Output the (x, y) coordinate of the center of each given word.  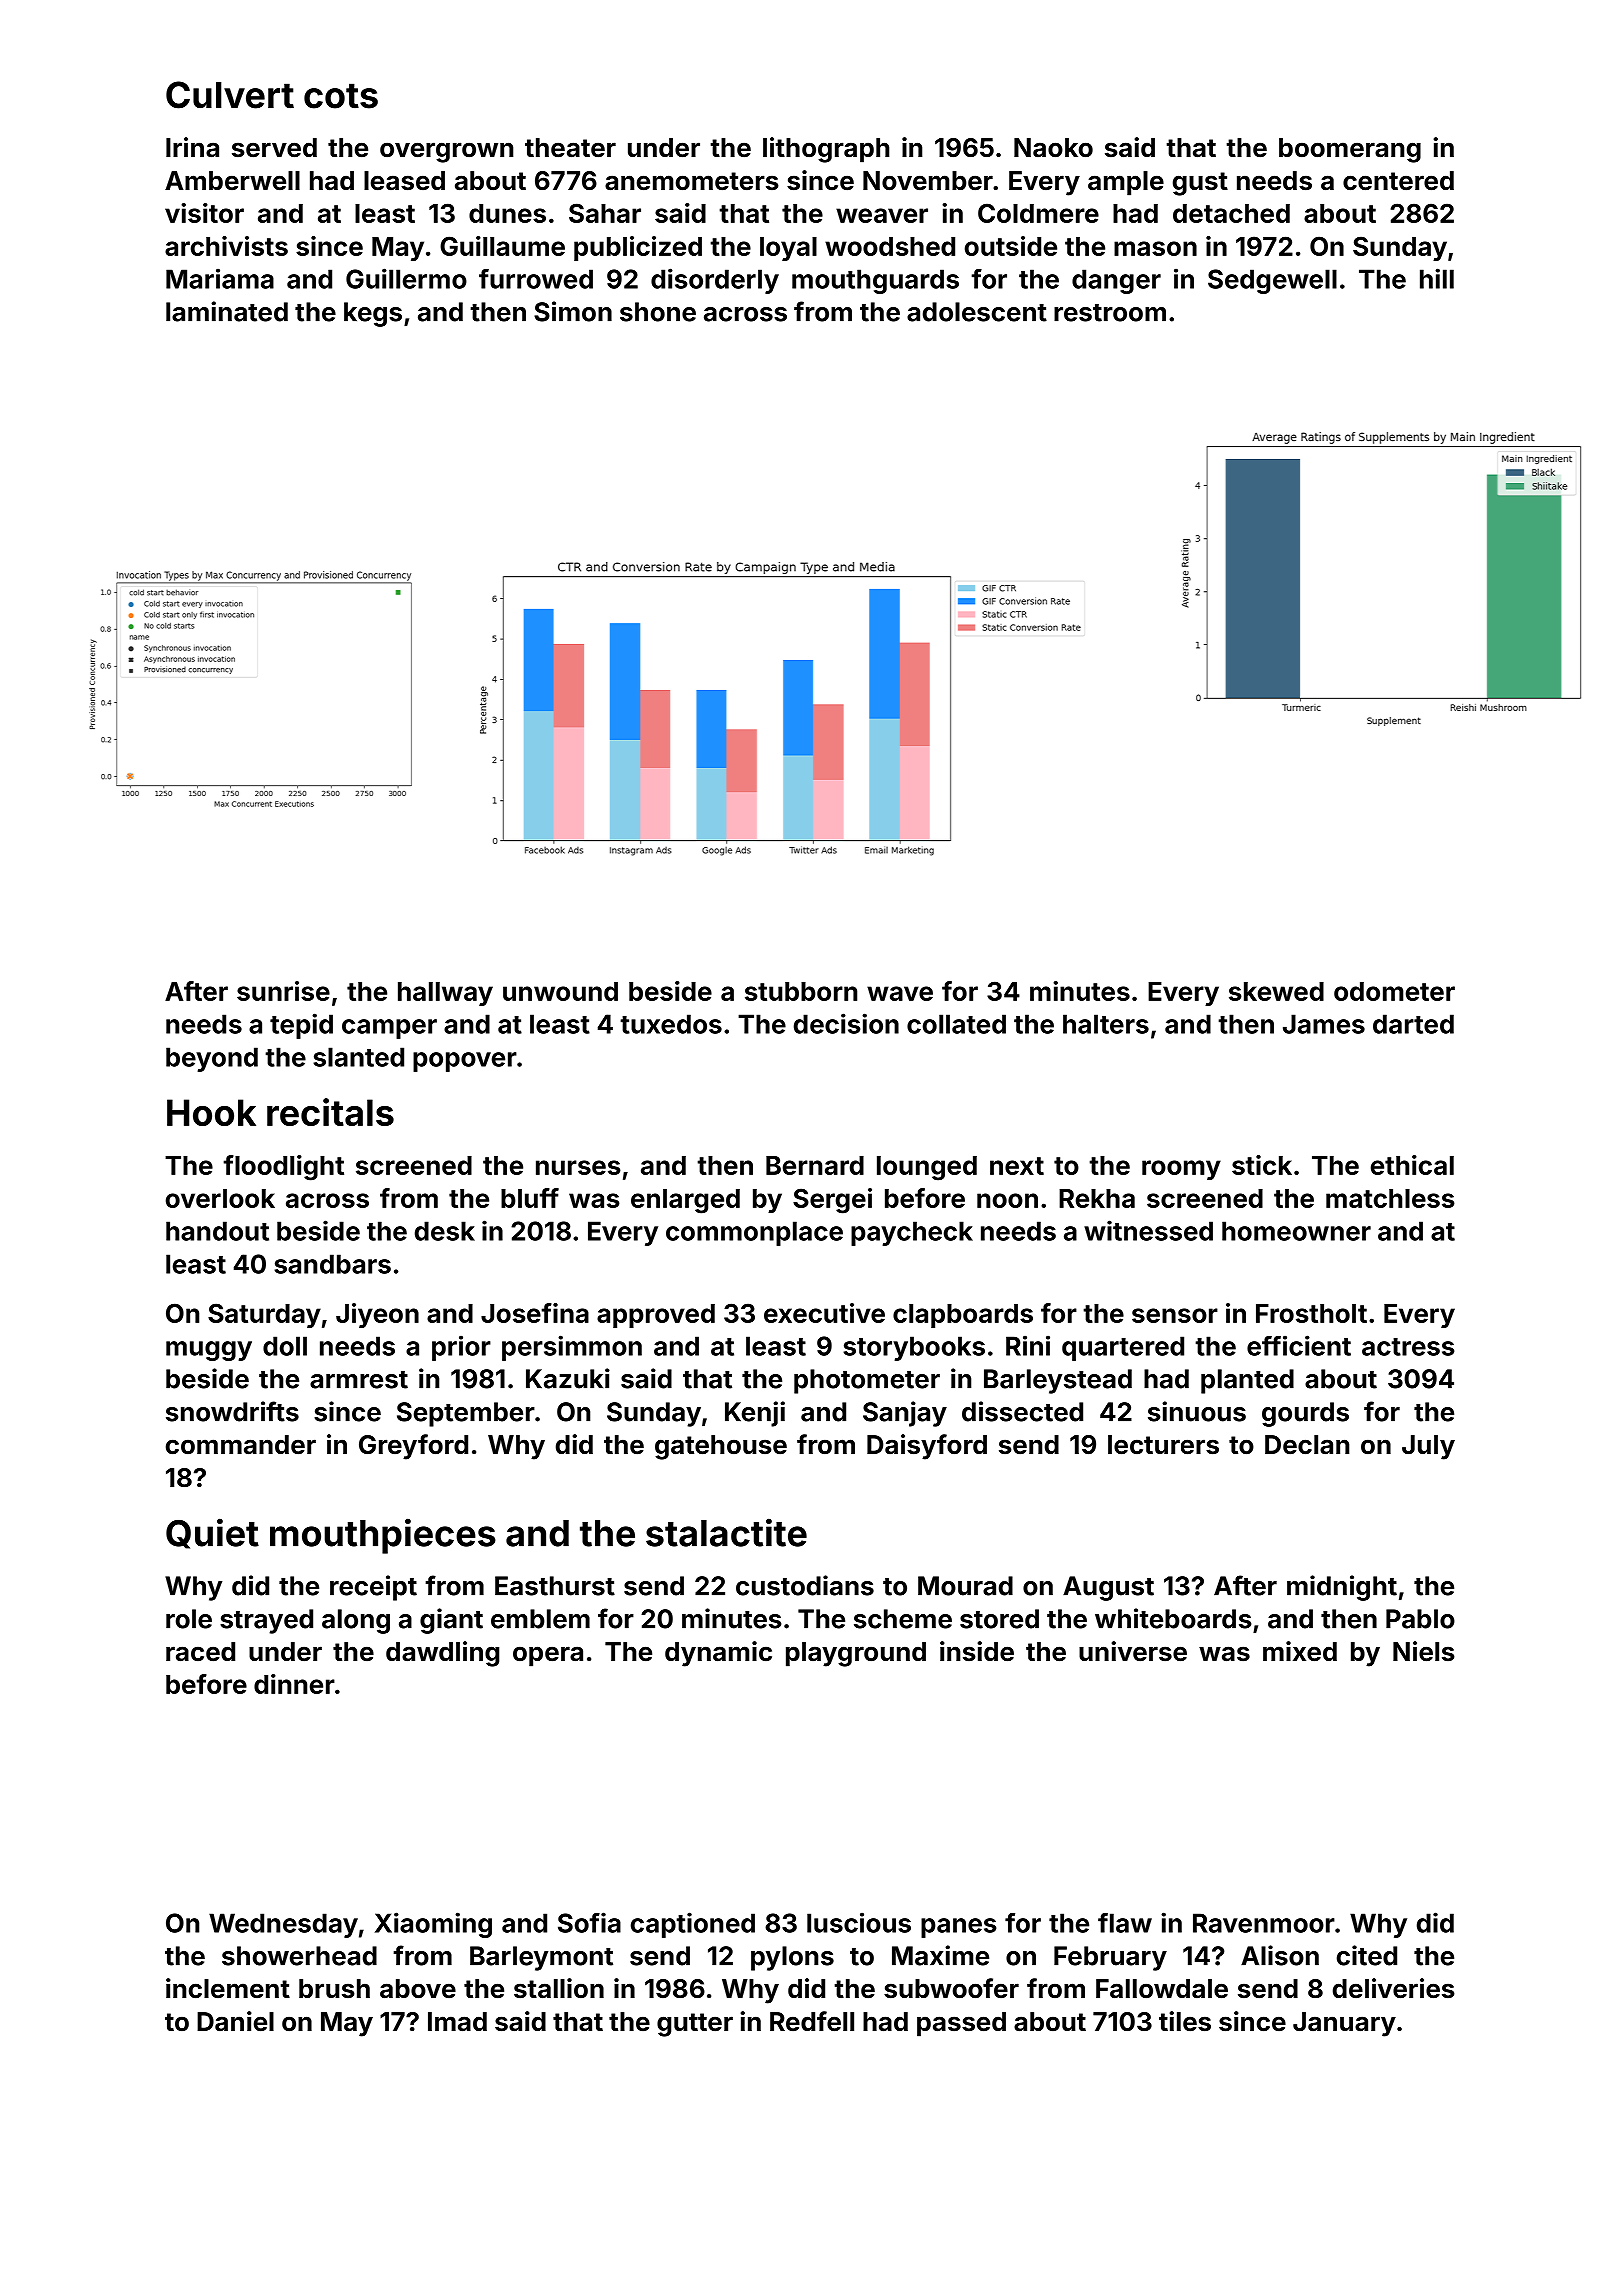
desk (445, 1231)
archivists (226, 246)
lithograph (826, 150)
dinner (294, 1684)
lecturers (1163, 1445)
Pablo (1420, 1619)
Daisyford (927, 1447)
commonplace (754, 1233)
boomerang (1350, 150)
